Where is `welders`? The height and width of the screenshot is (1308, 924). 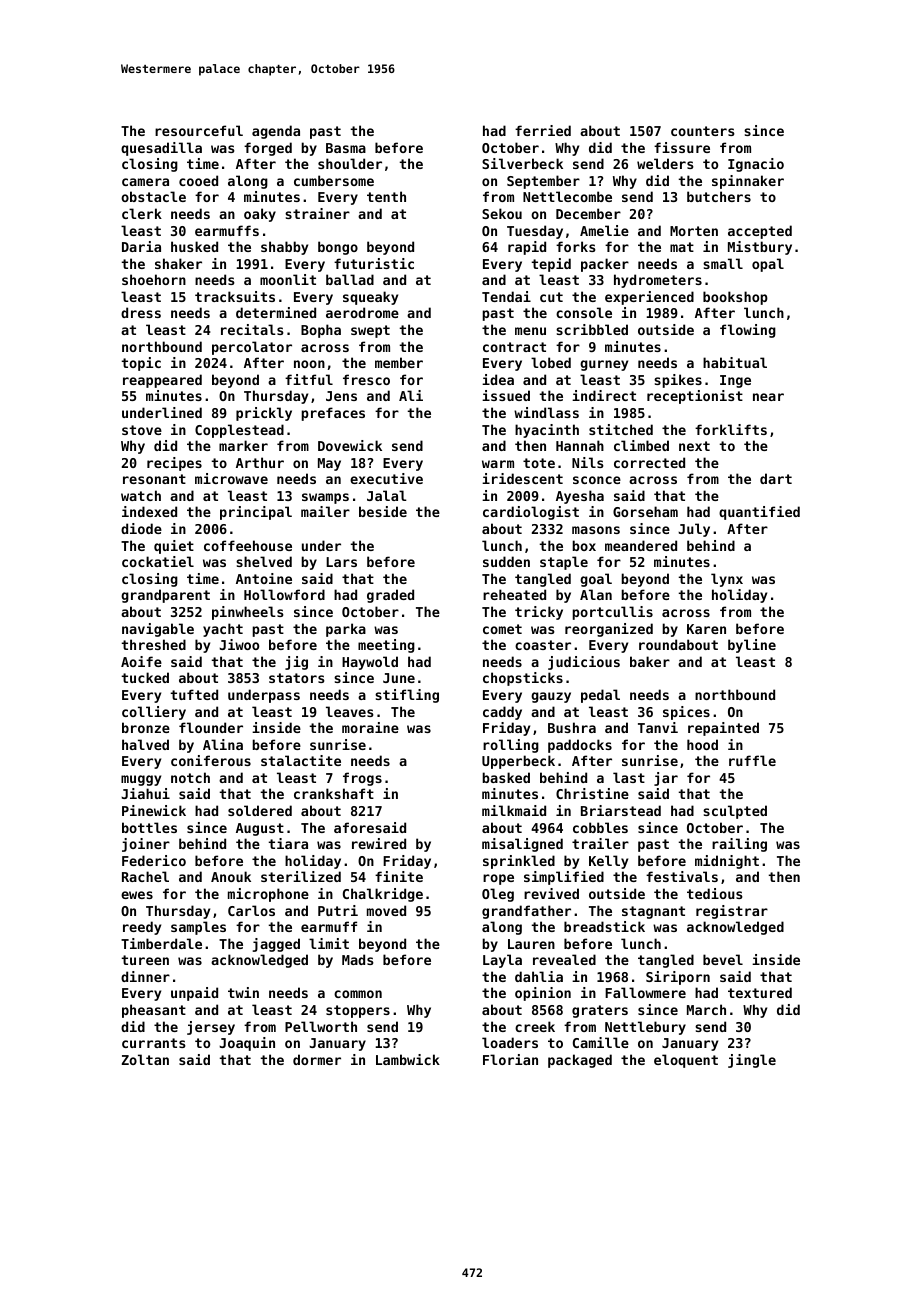 welders is located at coordinates (665, 163).
